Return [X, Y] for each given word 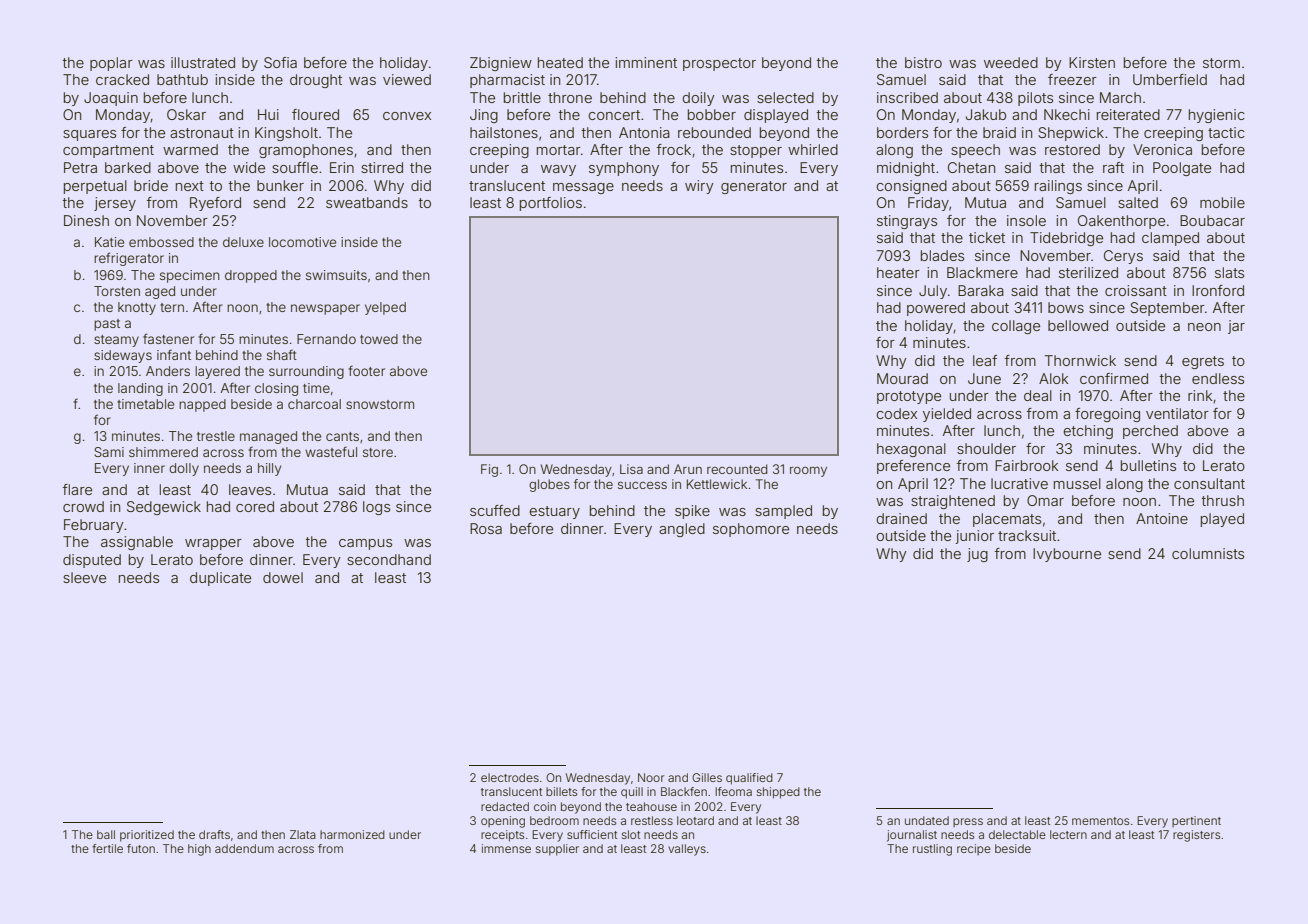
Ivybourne [1067, 555]
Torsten [117, 291]
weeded [1011, 62]
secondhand [389, 559]
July [933, 292]
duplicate [220, 579]
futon [141, 848]
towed [379, 339]
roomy [808, 471]
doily [698, 99]
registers [1196, 836]
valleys [687, 850]
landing [140, 389]
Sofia [280, 62]
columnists [1208, 553]
